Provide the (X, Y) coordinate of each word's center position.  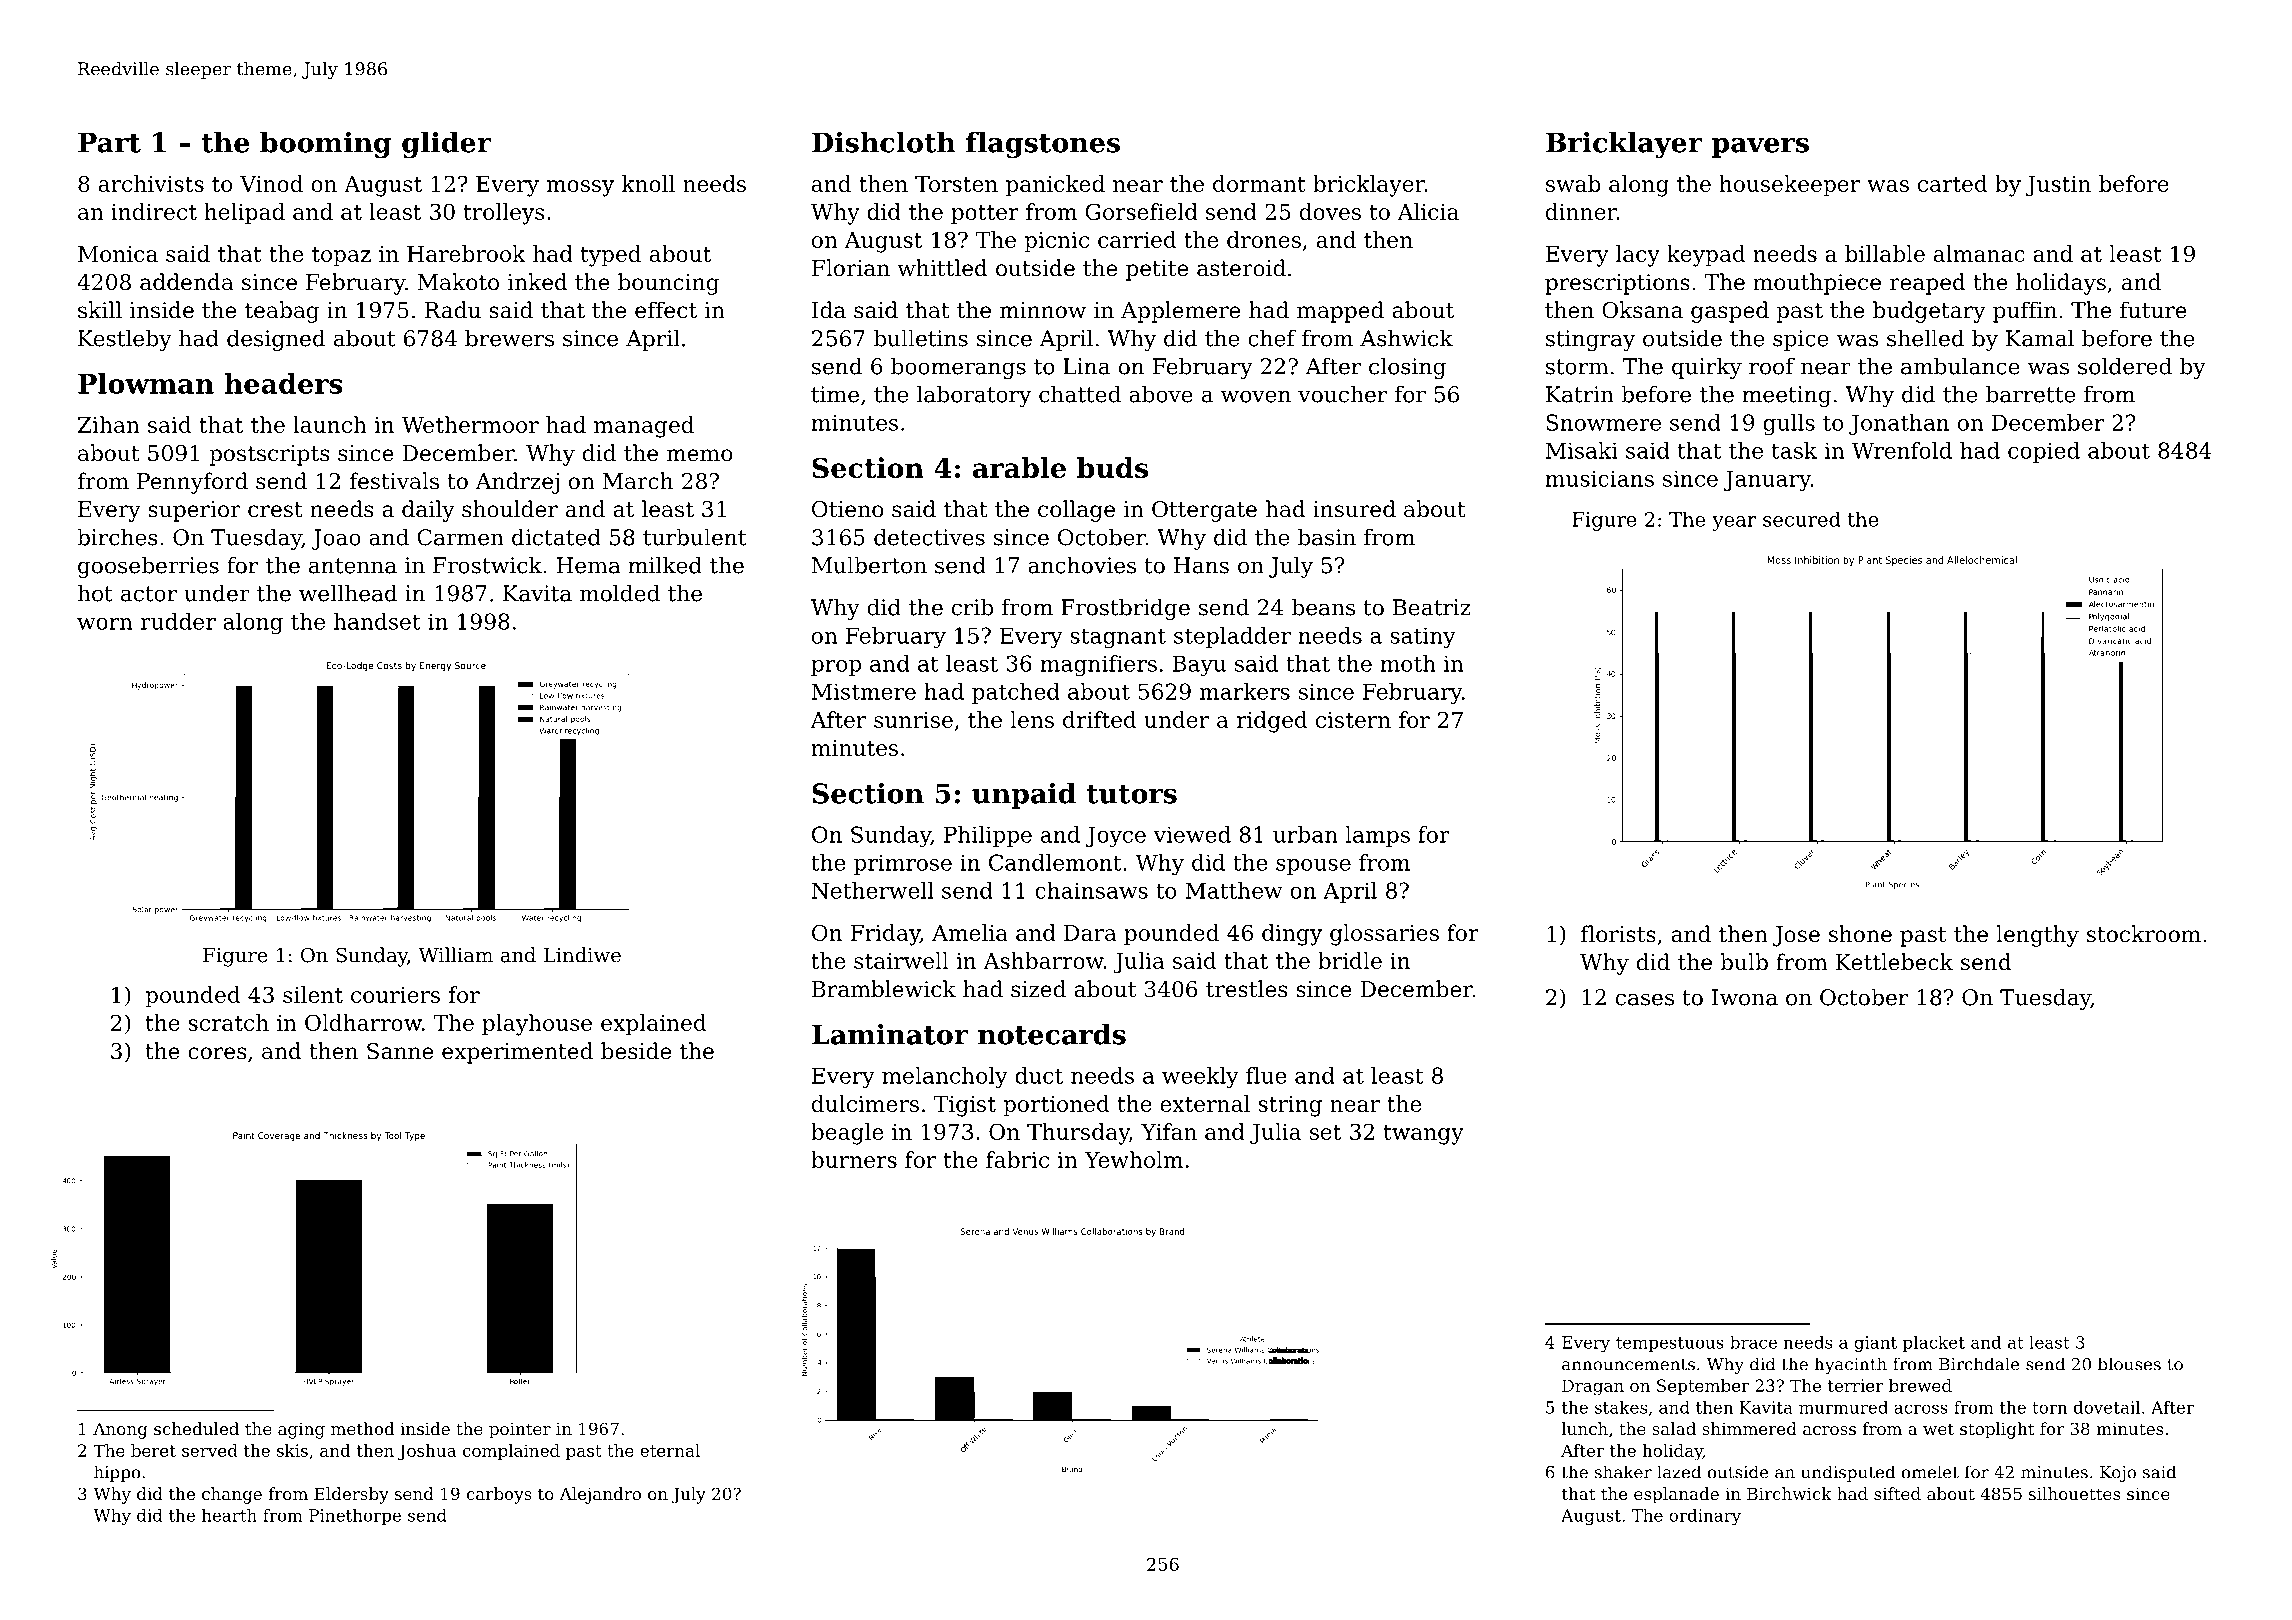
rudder (178, 621)
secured (1801, 519)
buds (1112, 467)
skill (100, 310)
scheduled (196, 1428)
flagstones (1043, 144)
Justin (2058, 186)
